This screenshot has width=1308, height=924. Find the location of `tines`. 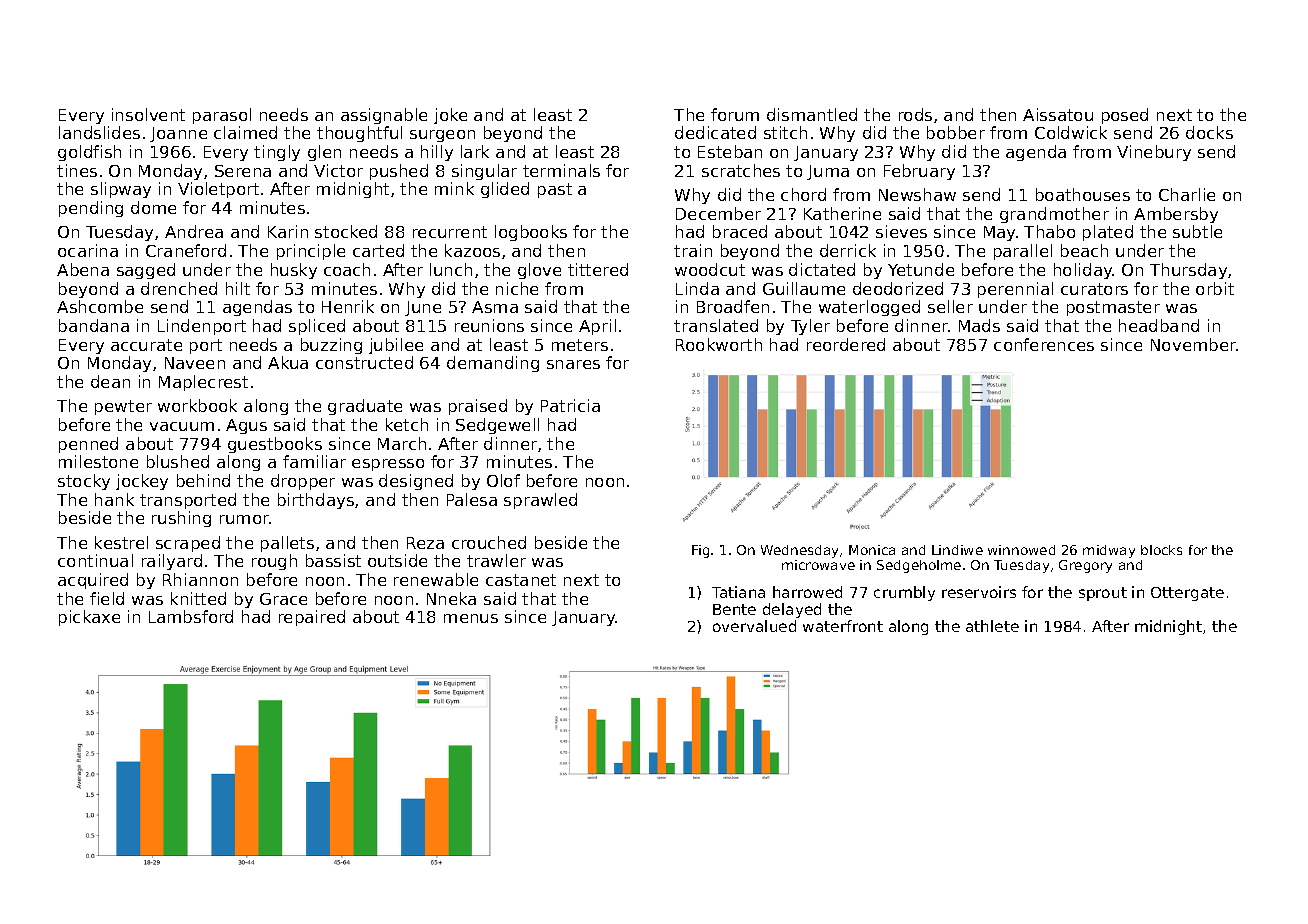

tines is located at coordinates (77, 170).
